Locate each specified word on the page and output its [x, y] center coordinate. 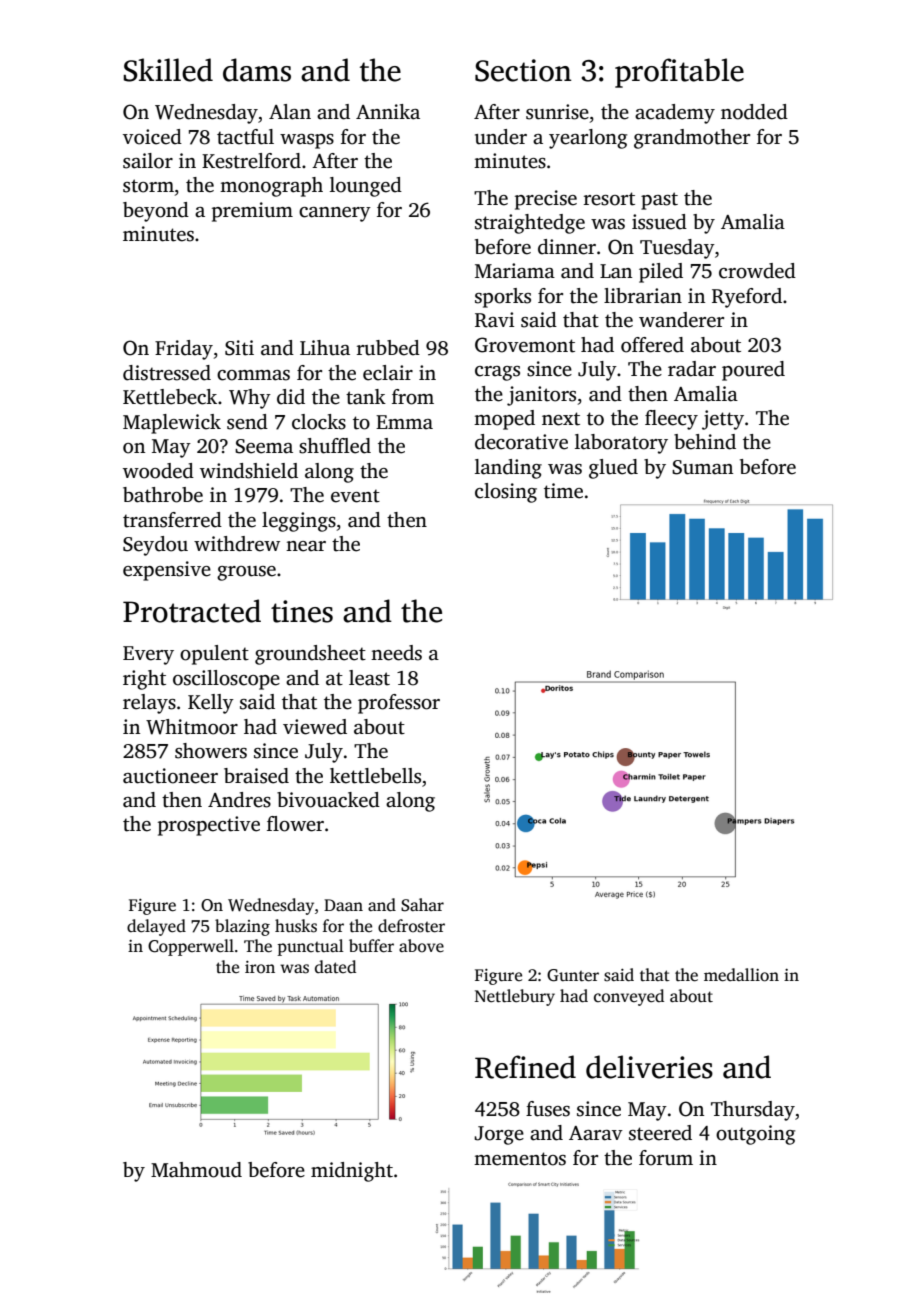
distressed [167, 373]
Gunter [573, 975]
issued [659, 222]
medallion [741, 975]
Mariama [515, 271]
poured [753, 371]
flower [295, 824]
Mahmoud [196, 1170]
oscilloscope [226, 680]
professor [399, 704]
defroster [411, 926]
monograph [271, 187]
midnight [352, 1172]
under [501, 137]
